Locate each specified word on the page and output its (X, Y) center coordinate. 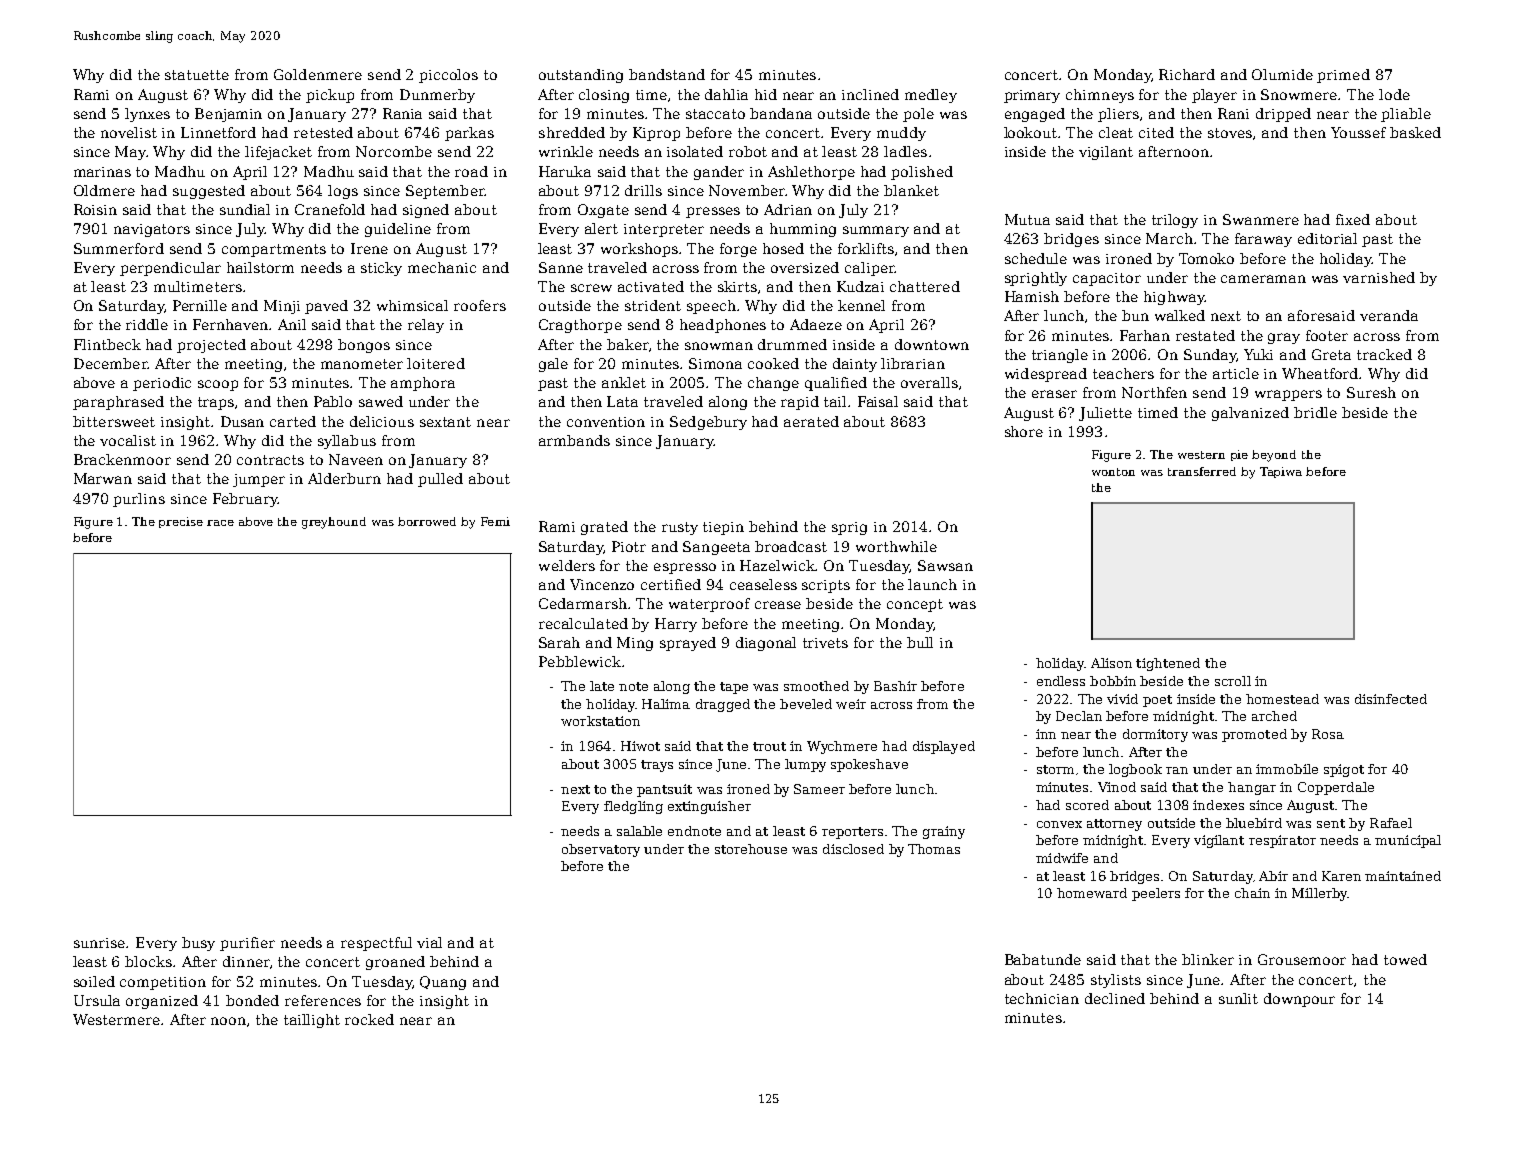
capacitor (1107, 279)
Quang (443, 983)
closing (604, 96)
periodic (162, 384)
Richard (1187, 74)
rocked (369, 1019)
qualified (836, 384)
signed (426, 211)
